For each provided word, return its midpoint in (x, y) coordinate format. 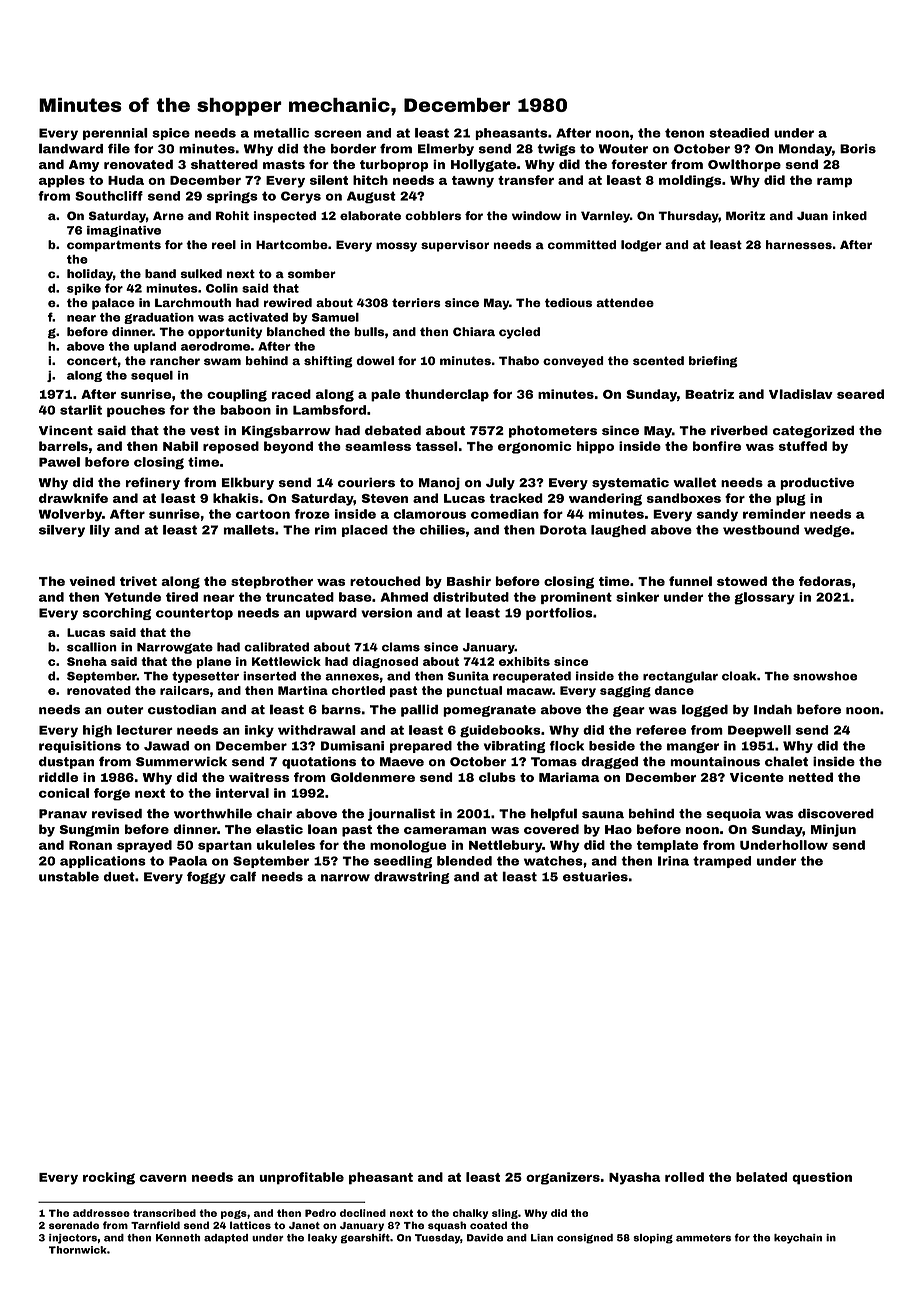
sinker (637, 597)
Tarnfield (155, 1225)
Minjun (833, 830)
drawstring (412, 878)
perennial (115, 134)
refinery (153, 483)
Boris (858, 149)
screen (337, 134)
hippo (595, 447)
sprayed (144, 846)
